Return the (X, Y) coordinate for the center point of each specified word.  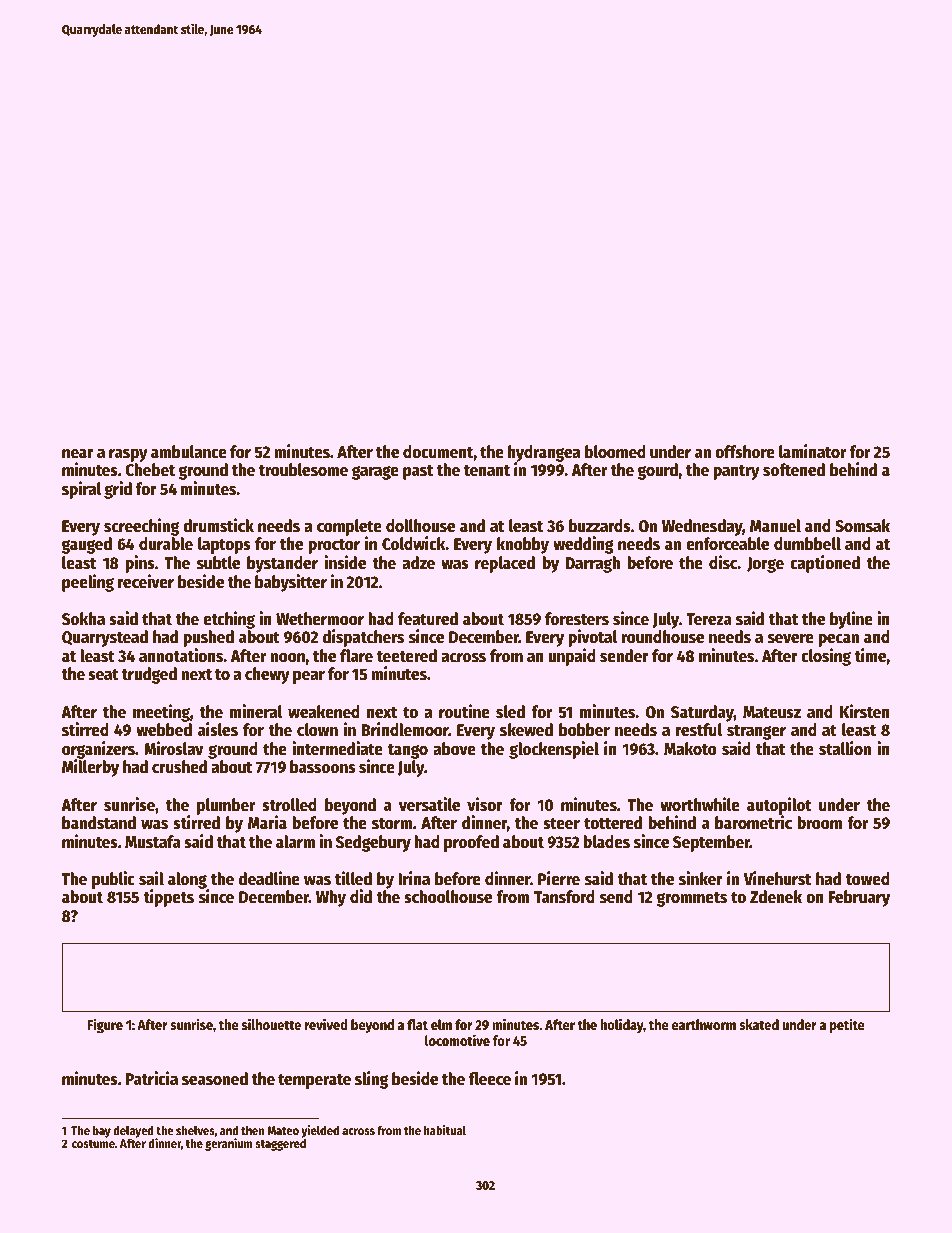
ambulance (189, 452)
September (711, 843)
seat (103, 675)
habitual (445, 1130)
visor (485, 804)
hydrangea (544, 453)
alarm (295, 842)
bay (102, 1132)
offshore (745, 452)
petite (847, 1025)
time (870, 655)
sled (510, 712)
